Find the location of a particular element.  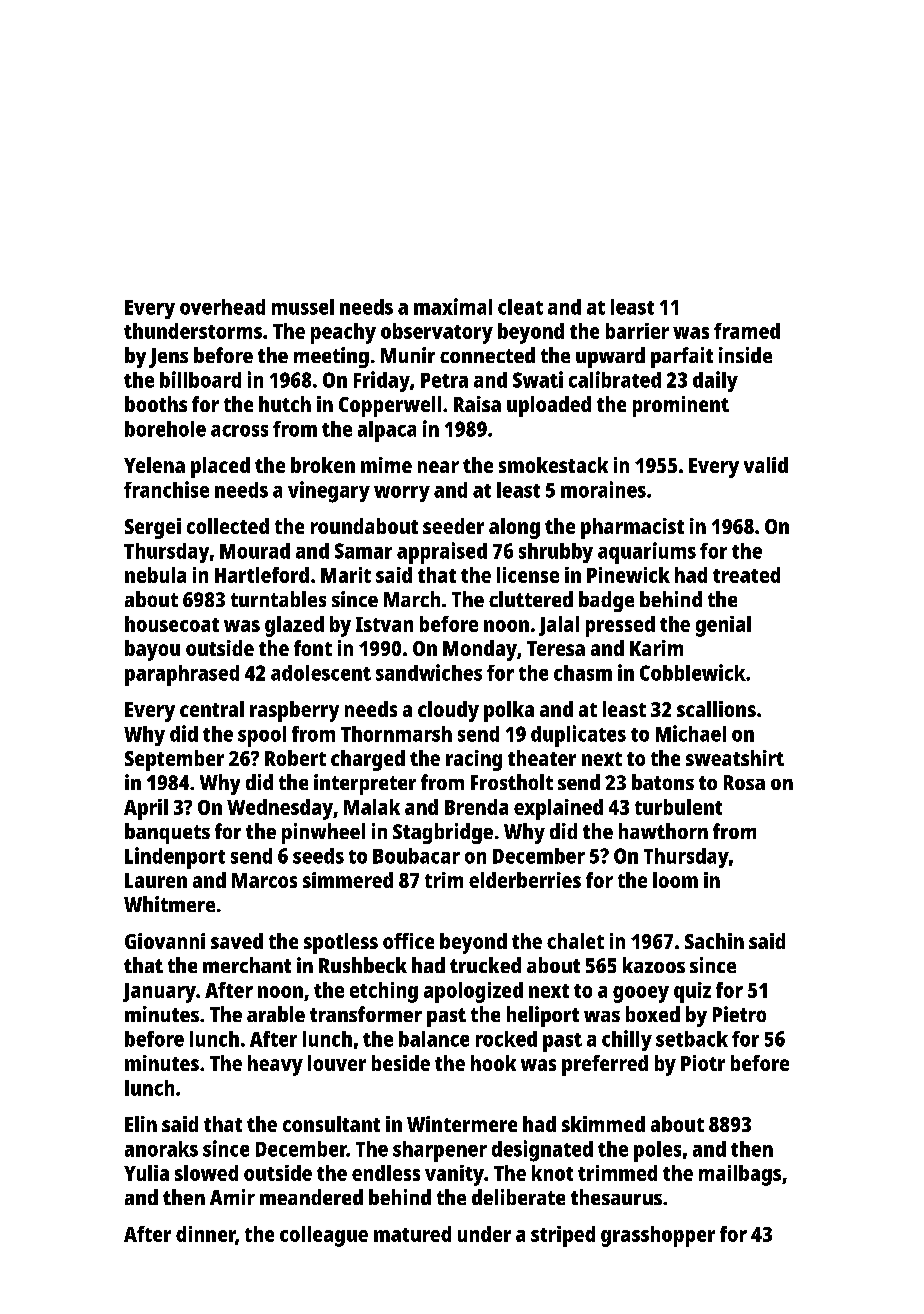

Amir is located at coordinates (232, 1197).
